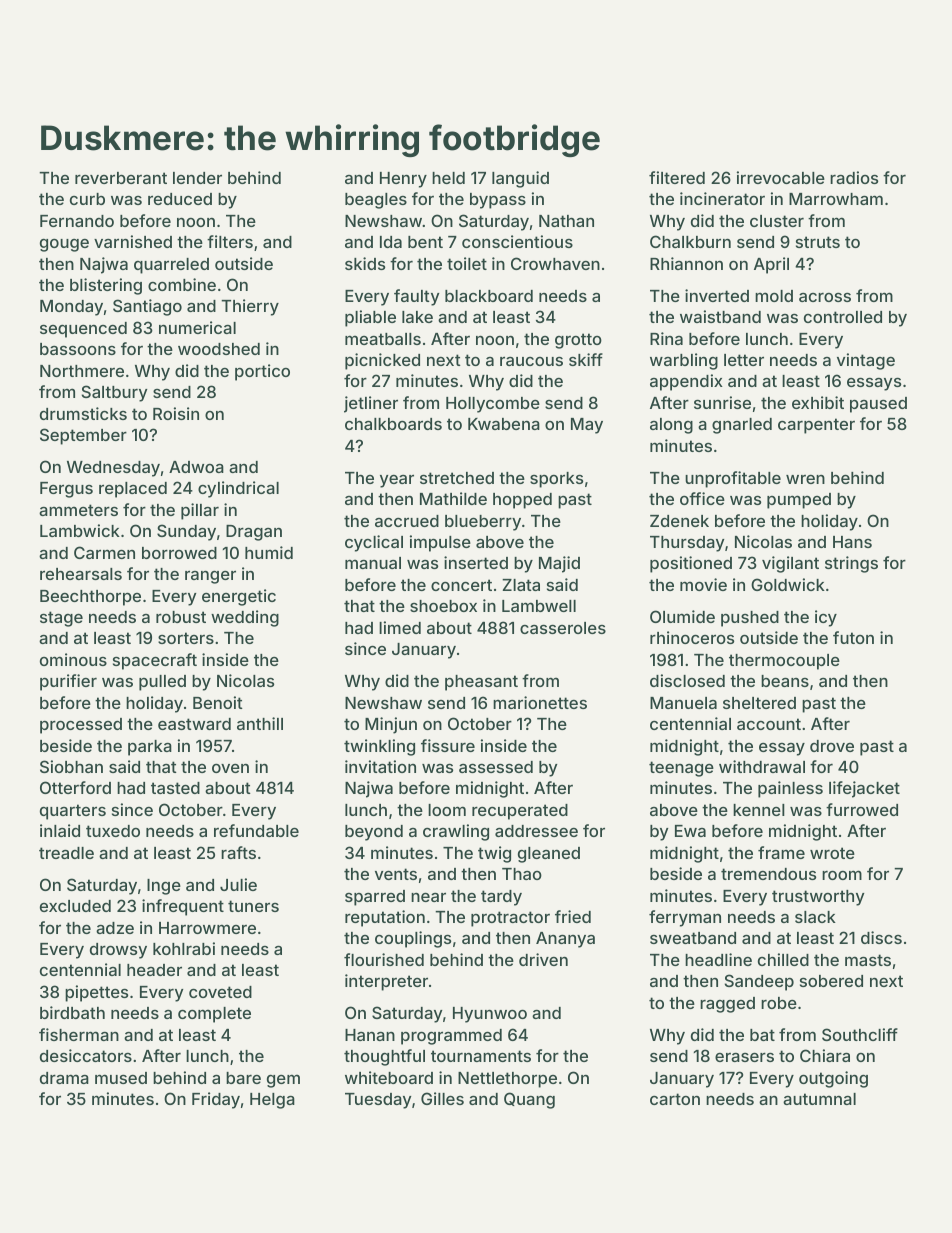 This screenshot has height=1233, width=952. Describe the element at coordinates (194, 724) in the screenshot. I see `eastward` at that location.
